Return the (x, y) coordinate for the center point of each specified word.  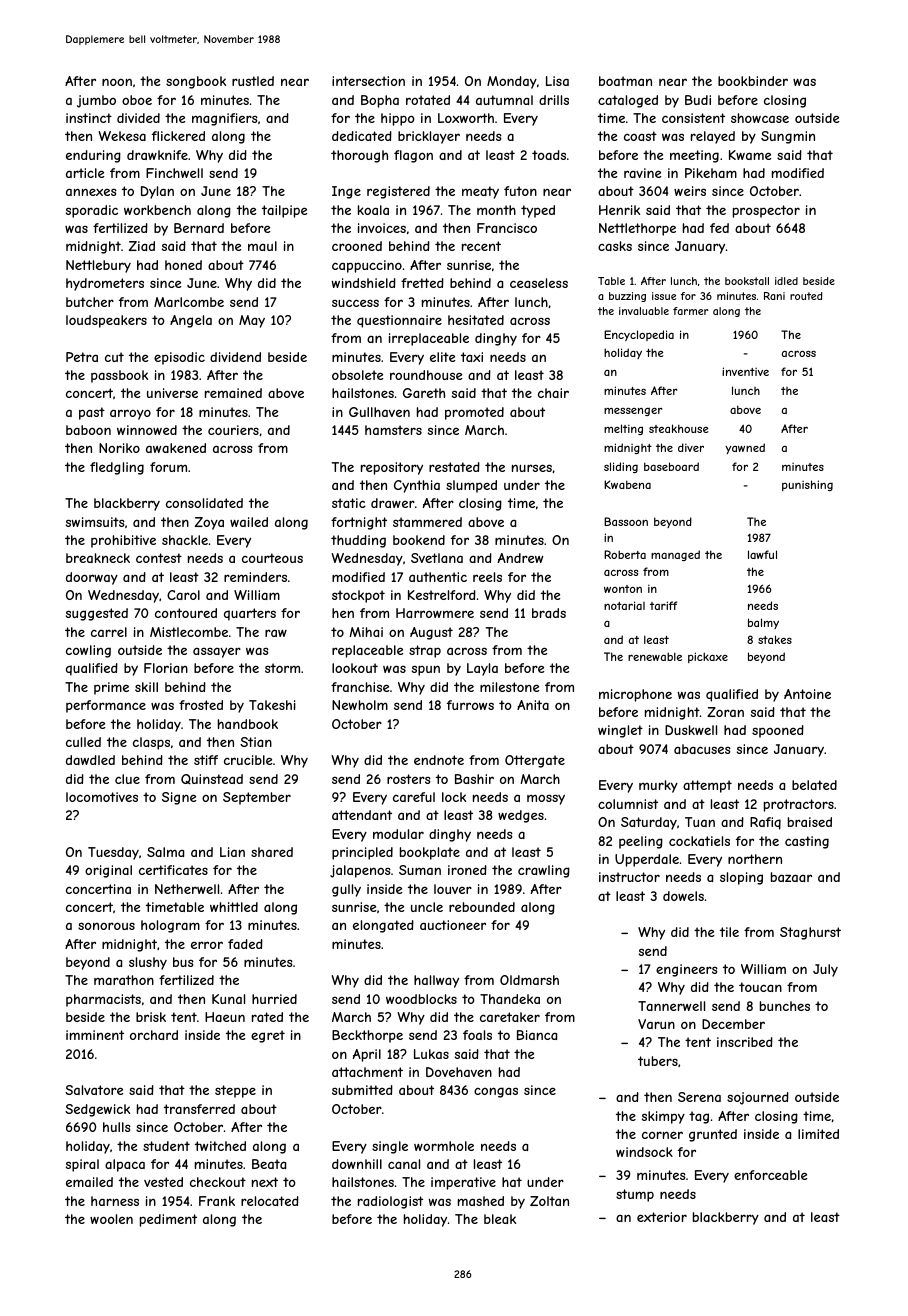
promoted (474, 413)
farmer (690, 311)
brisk (151, 1017)
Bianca (537, 1035)
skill (146, 687)
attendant (362, 815)
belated (814, 785)
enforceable (771, 1175)
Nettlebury (98, 266)
